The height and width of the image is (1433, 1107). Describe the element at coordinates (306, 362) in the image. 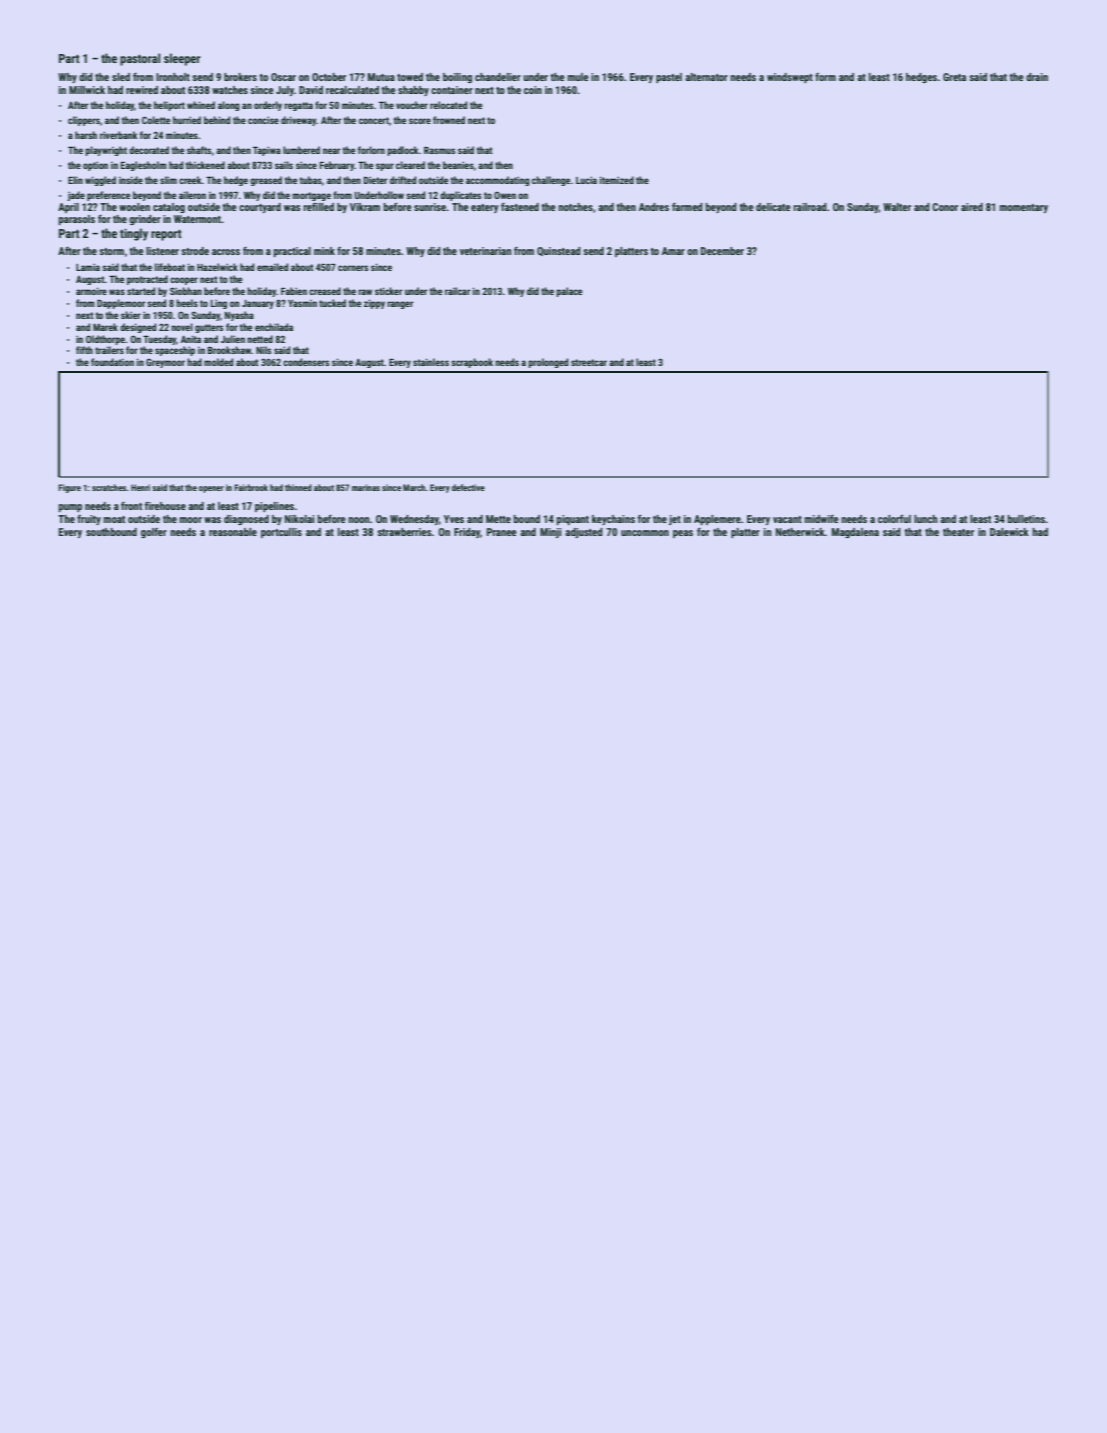

I see `condensers` at that location.
